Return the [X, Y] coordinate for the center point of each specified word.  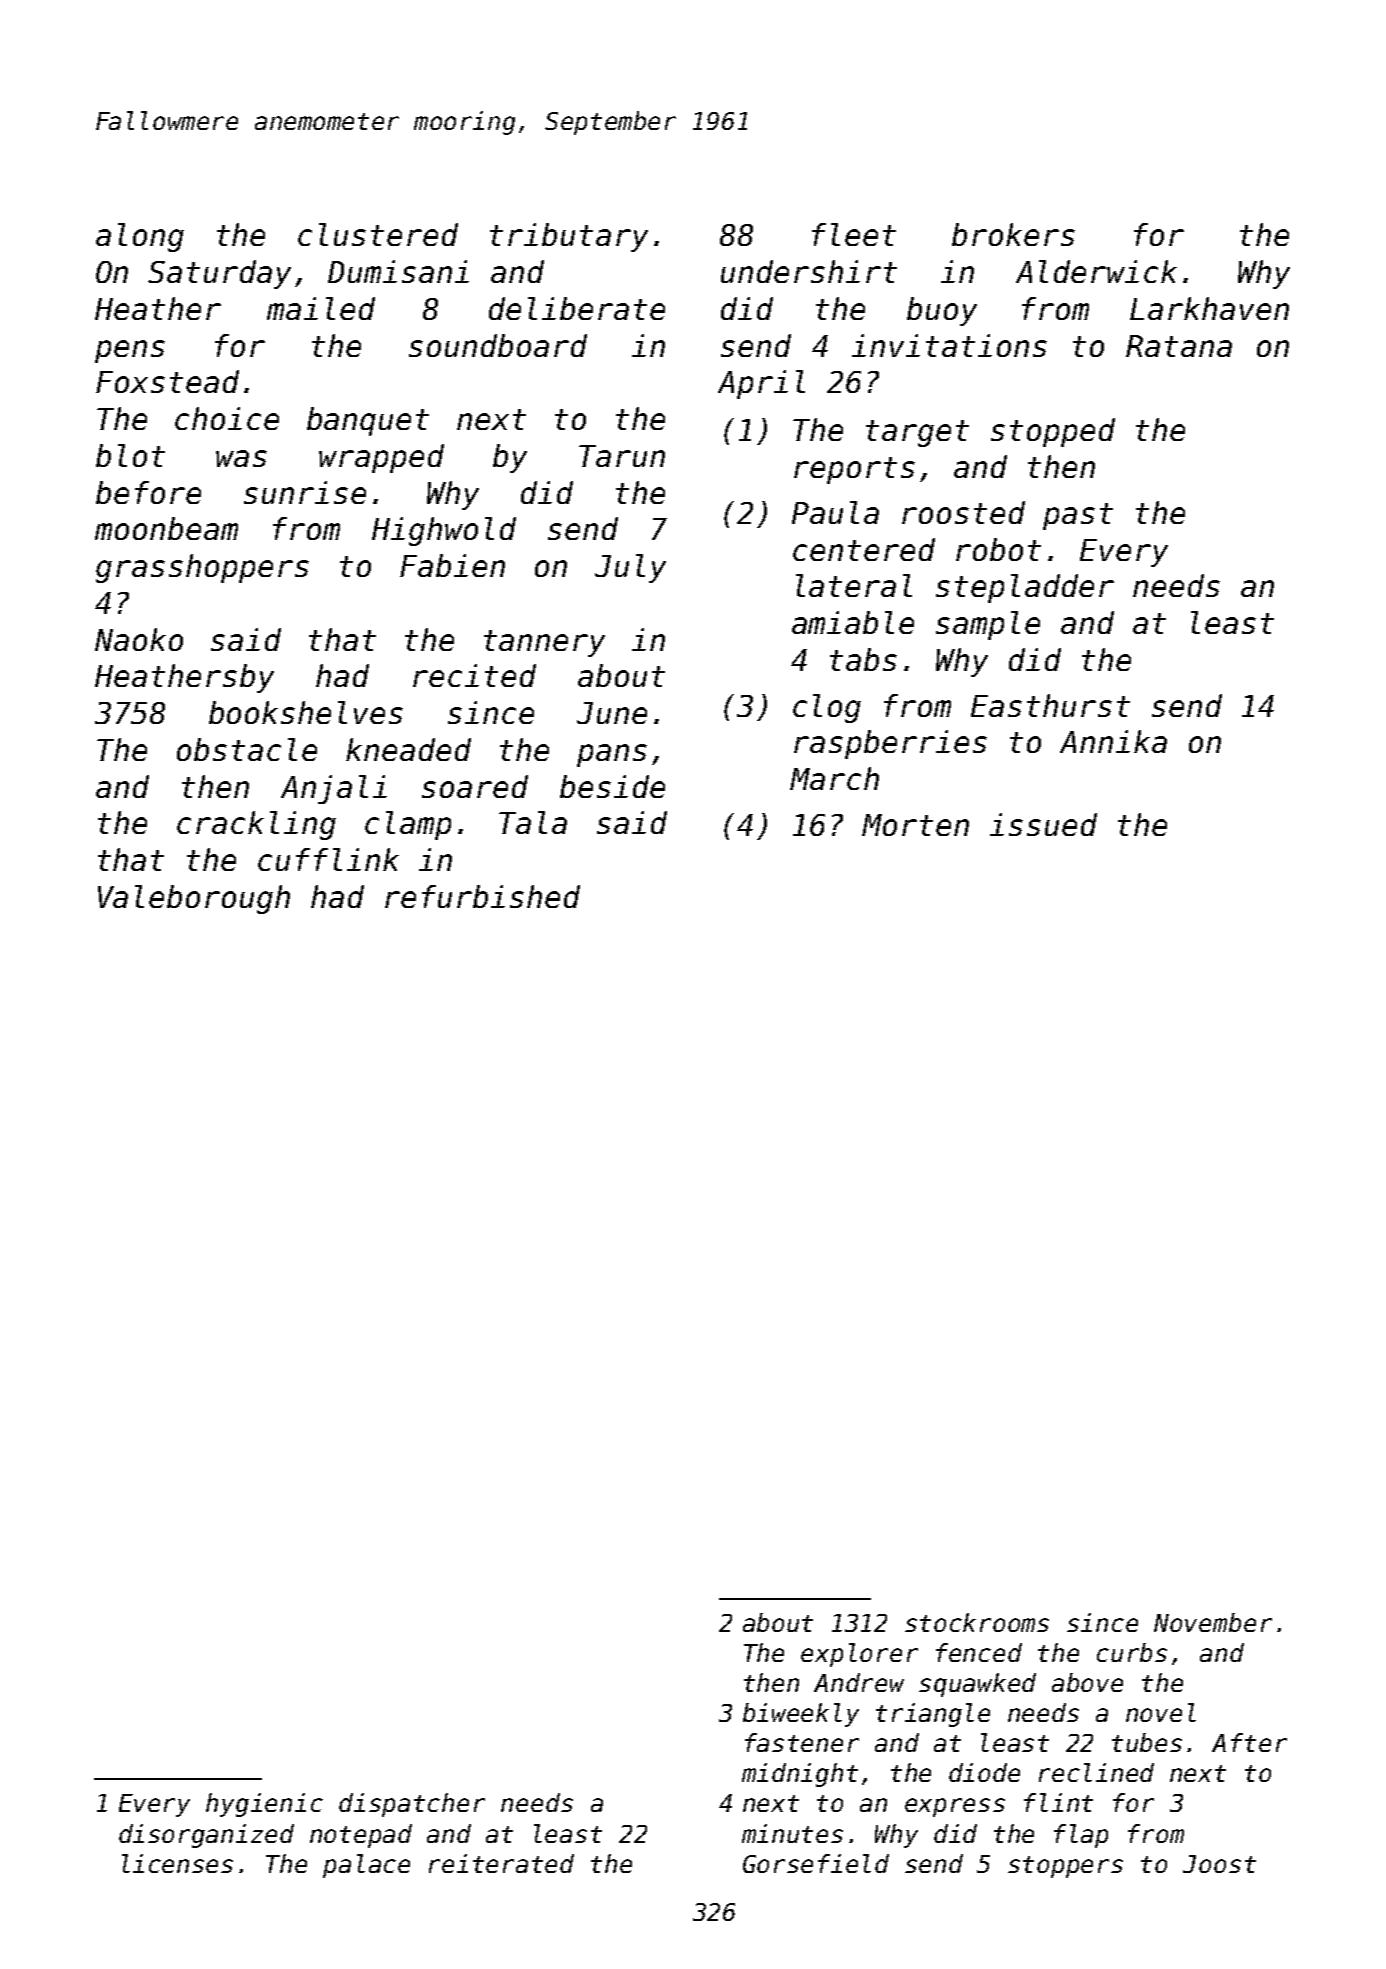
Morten [915, 825]
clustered [378, 234]
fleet [854, 234]
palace [366, 1866]
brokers [1013, 234]
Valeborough [194, 899]
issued [1043, 824]
